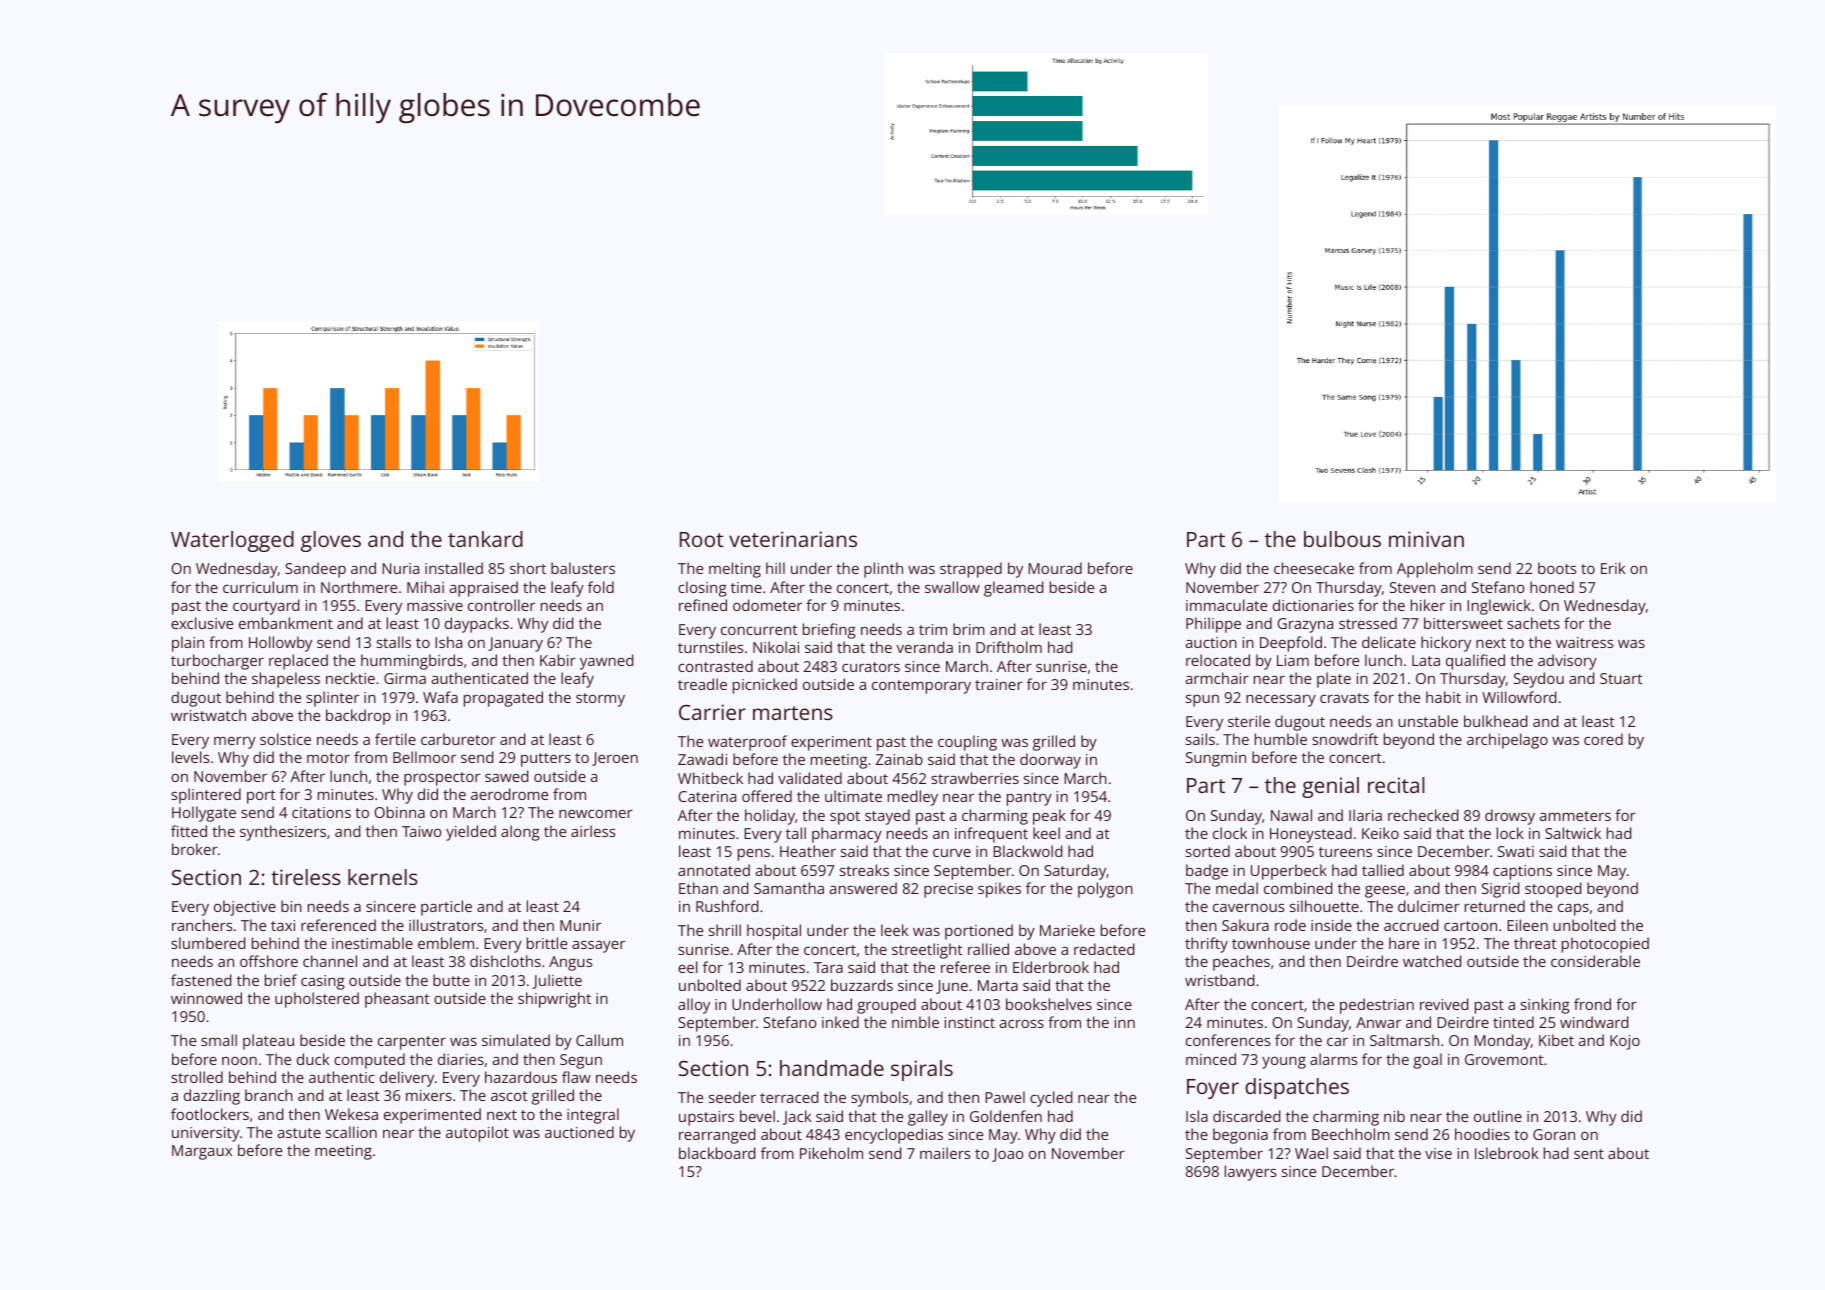 This page has height=1290, width=1825. I want to click on Goran, so click(1554, 1134).
